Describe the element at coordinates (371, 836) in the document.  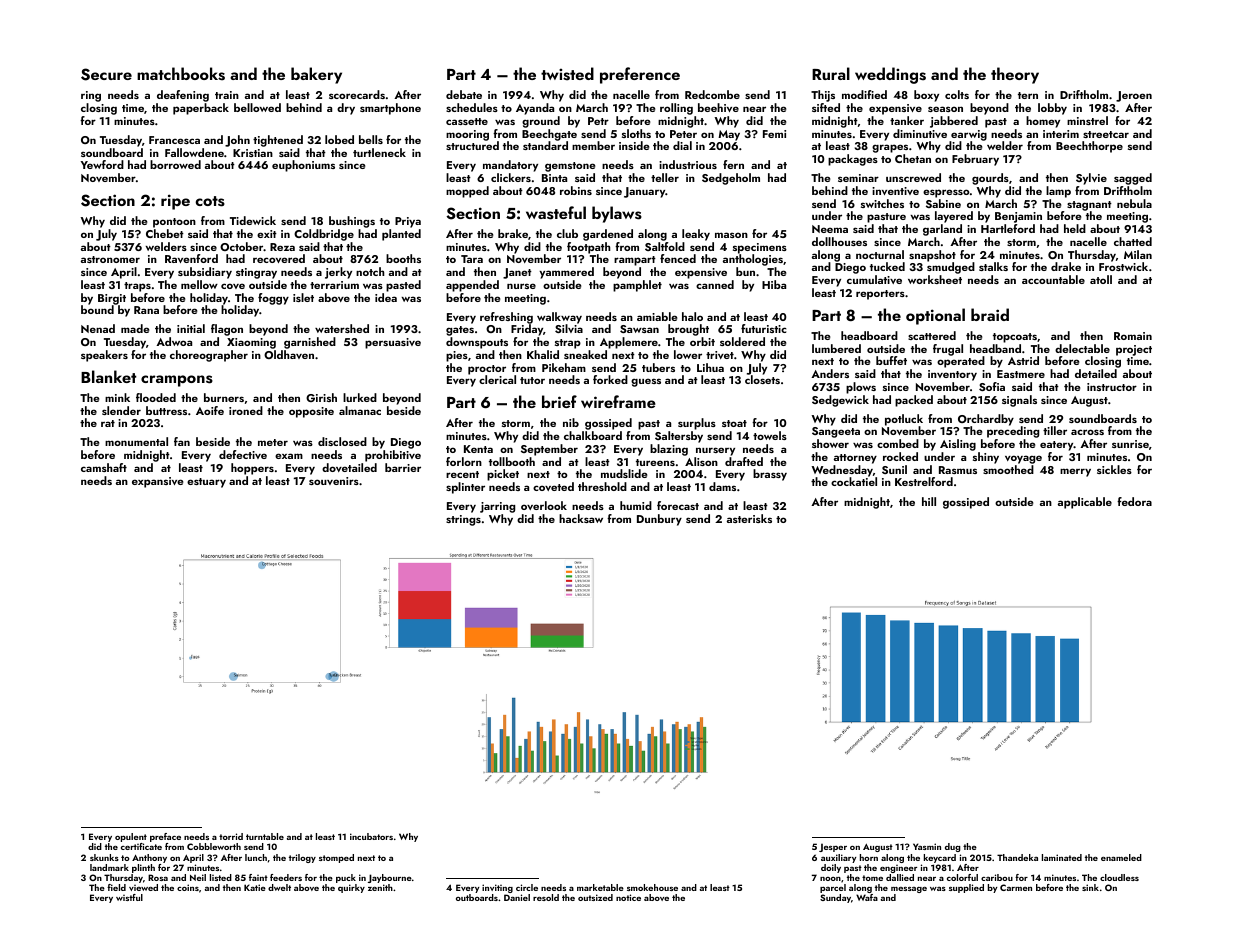
I see `incubators` at that location.
